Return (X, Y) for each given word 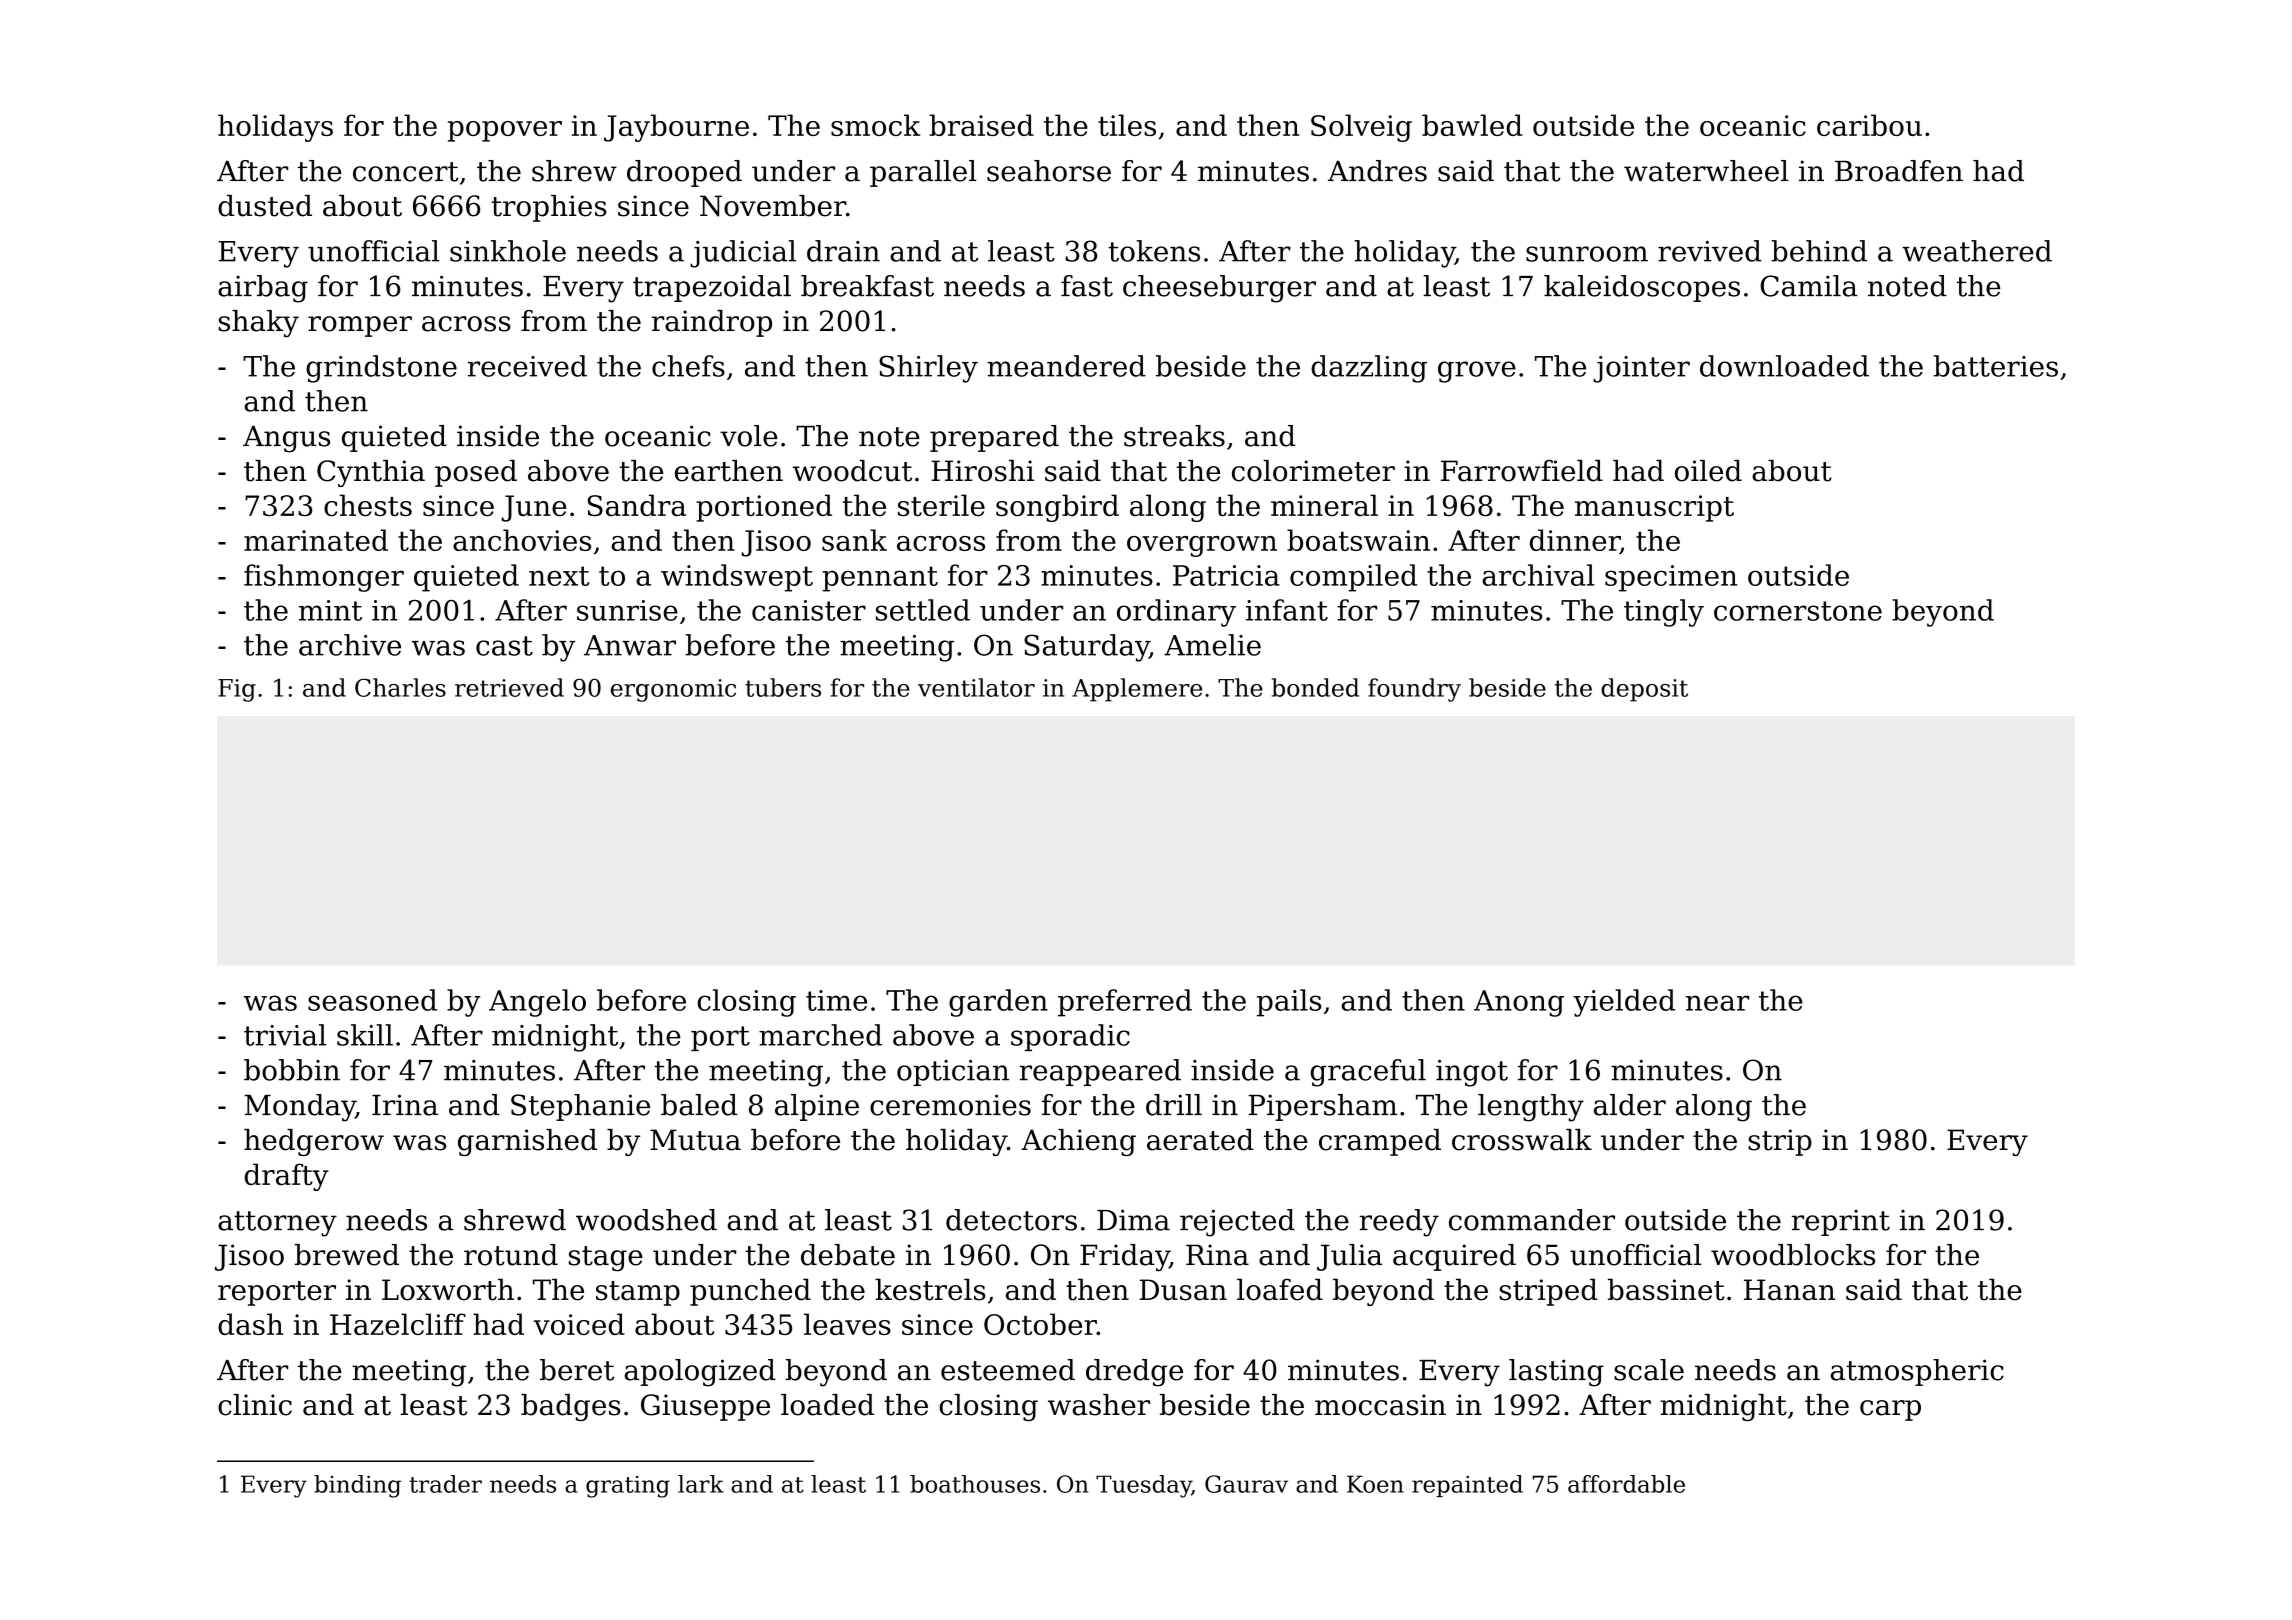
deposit (1644, 690)
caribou (1869, 125)
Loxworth (448, 1289)
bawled (1472, 125)
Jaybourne (676, 128)
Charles (400, 687)
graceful (1368, 1073)
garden (998, 1003)
